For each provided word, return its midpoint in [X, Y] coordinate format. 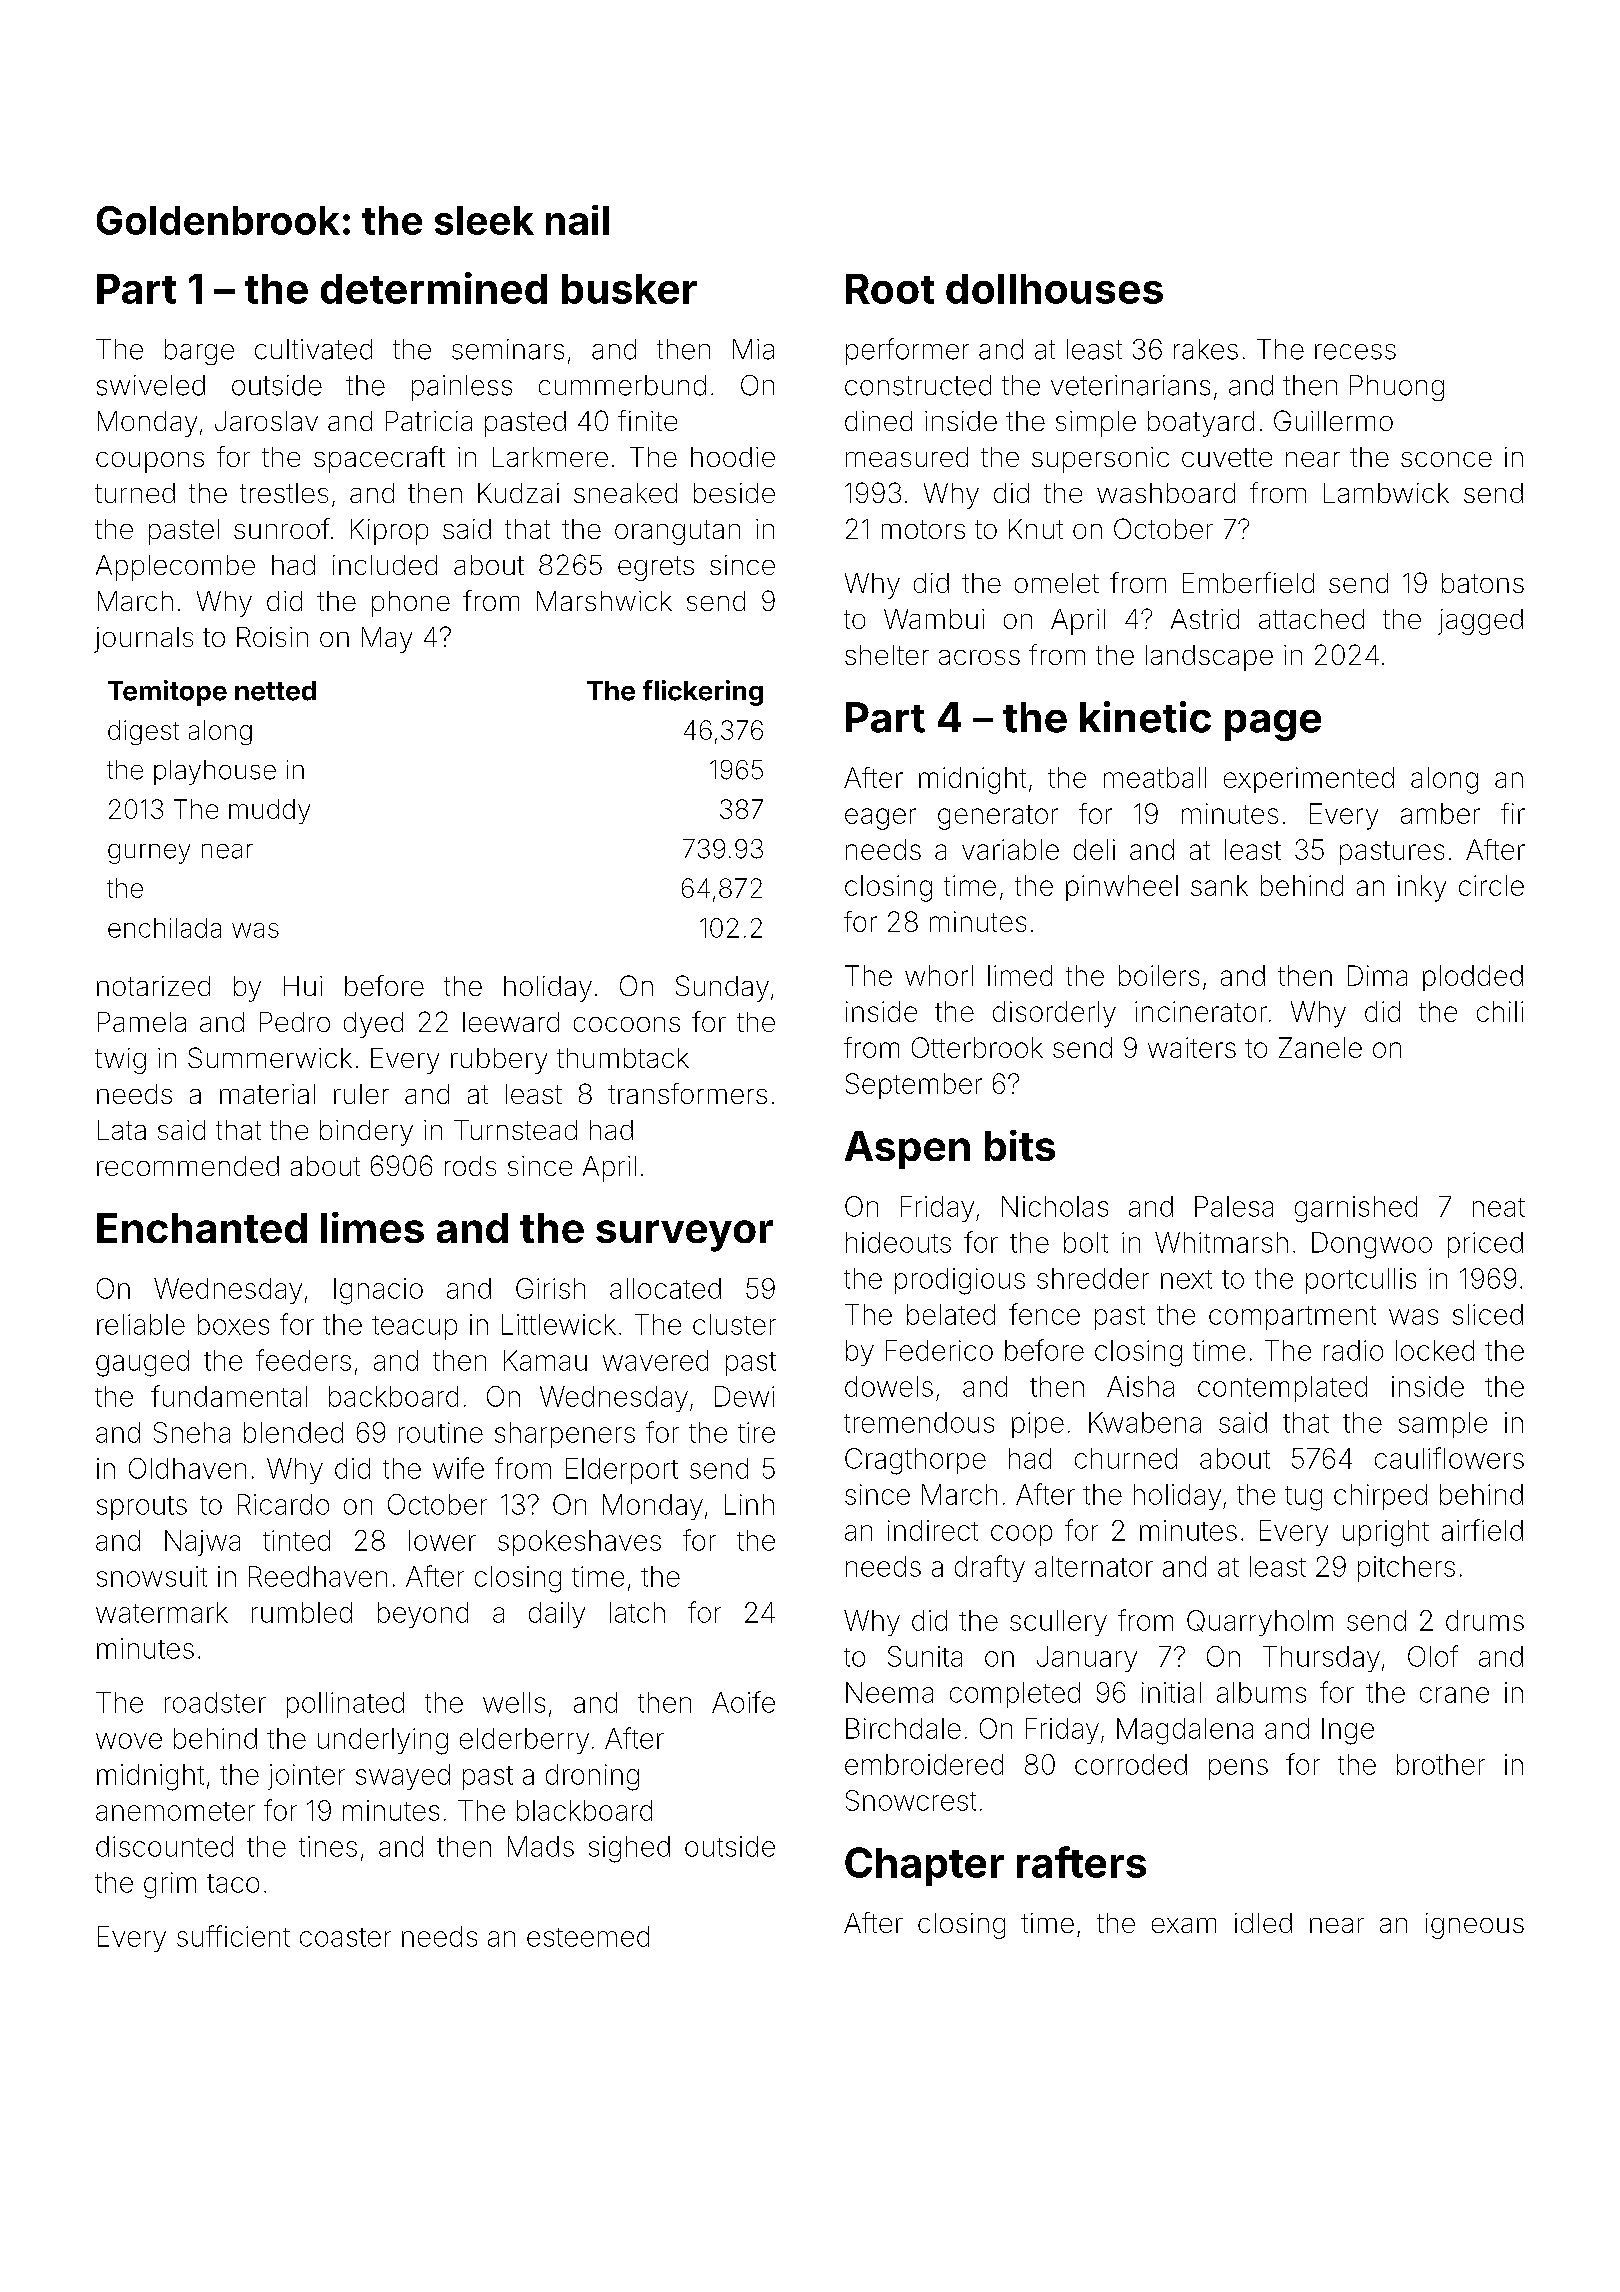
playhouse [215, 772]
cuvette [1227, 457]
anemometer [175, 1811]
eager [880, 819]
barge [199, 352]
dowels [889, 1386]
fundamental [229, 1396]
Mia [753, 349]
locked [1435, 1350]
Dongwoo [1372, 1245]
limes [372, 1227]
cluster [734, 1324]
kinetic [1145, 717]
